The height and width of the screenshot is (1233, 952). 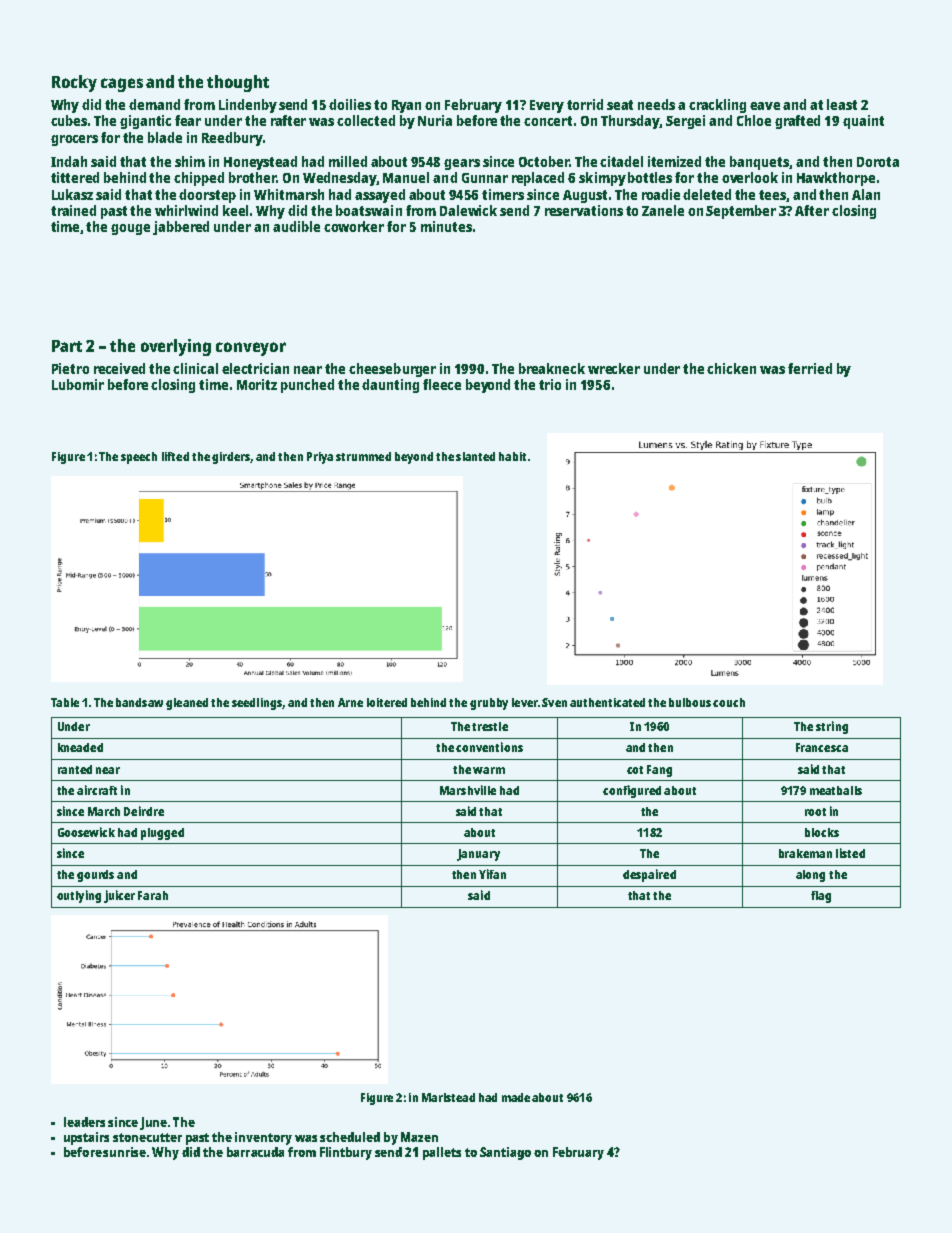 What do you see at coordinates (392, 370) in the screenshot?
I see `cheeseburger` at bounding box center [392, 370].
